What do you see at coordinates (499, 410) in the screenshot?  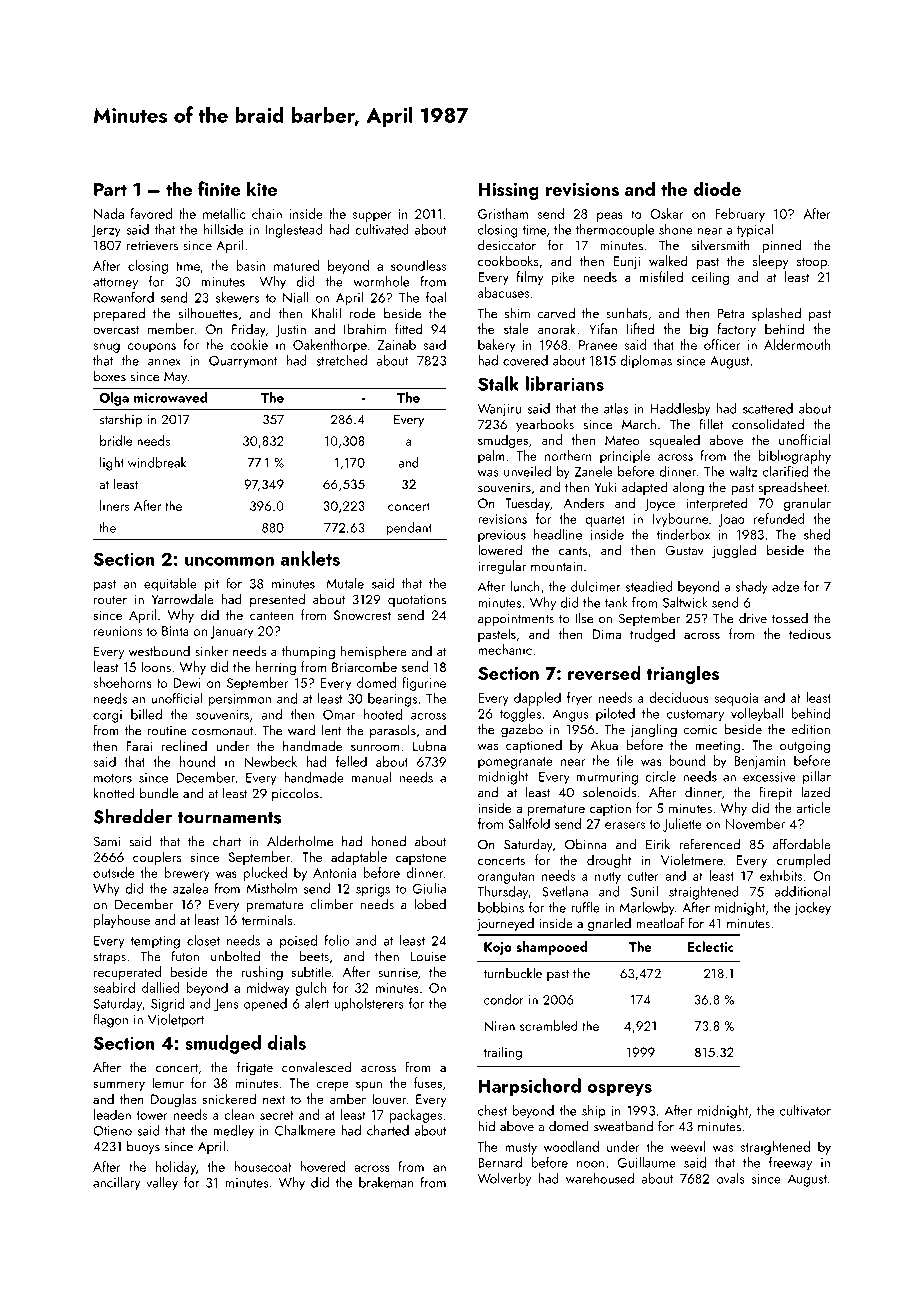 I see `Wanjiru` at bounding box center [499, 410].
